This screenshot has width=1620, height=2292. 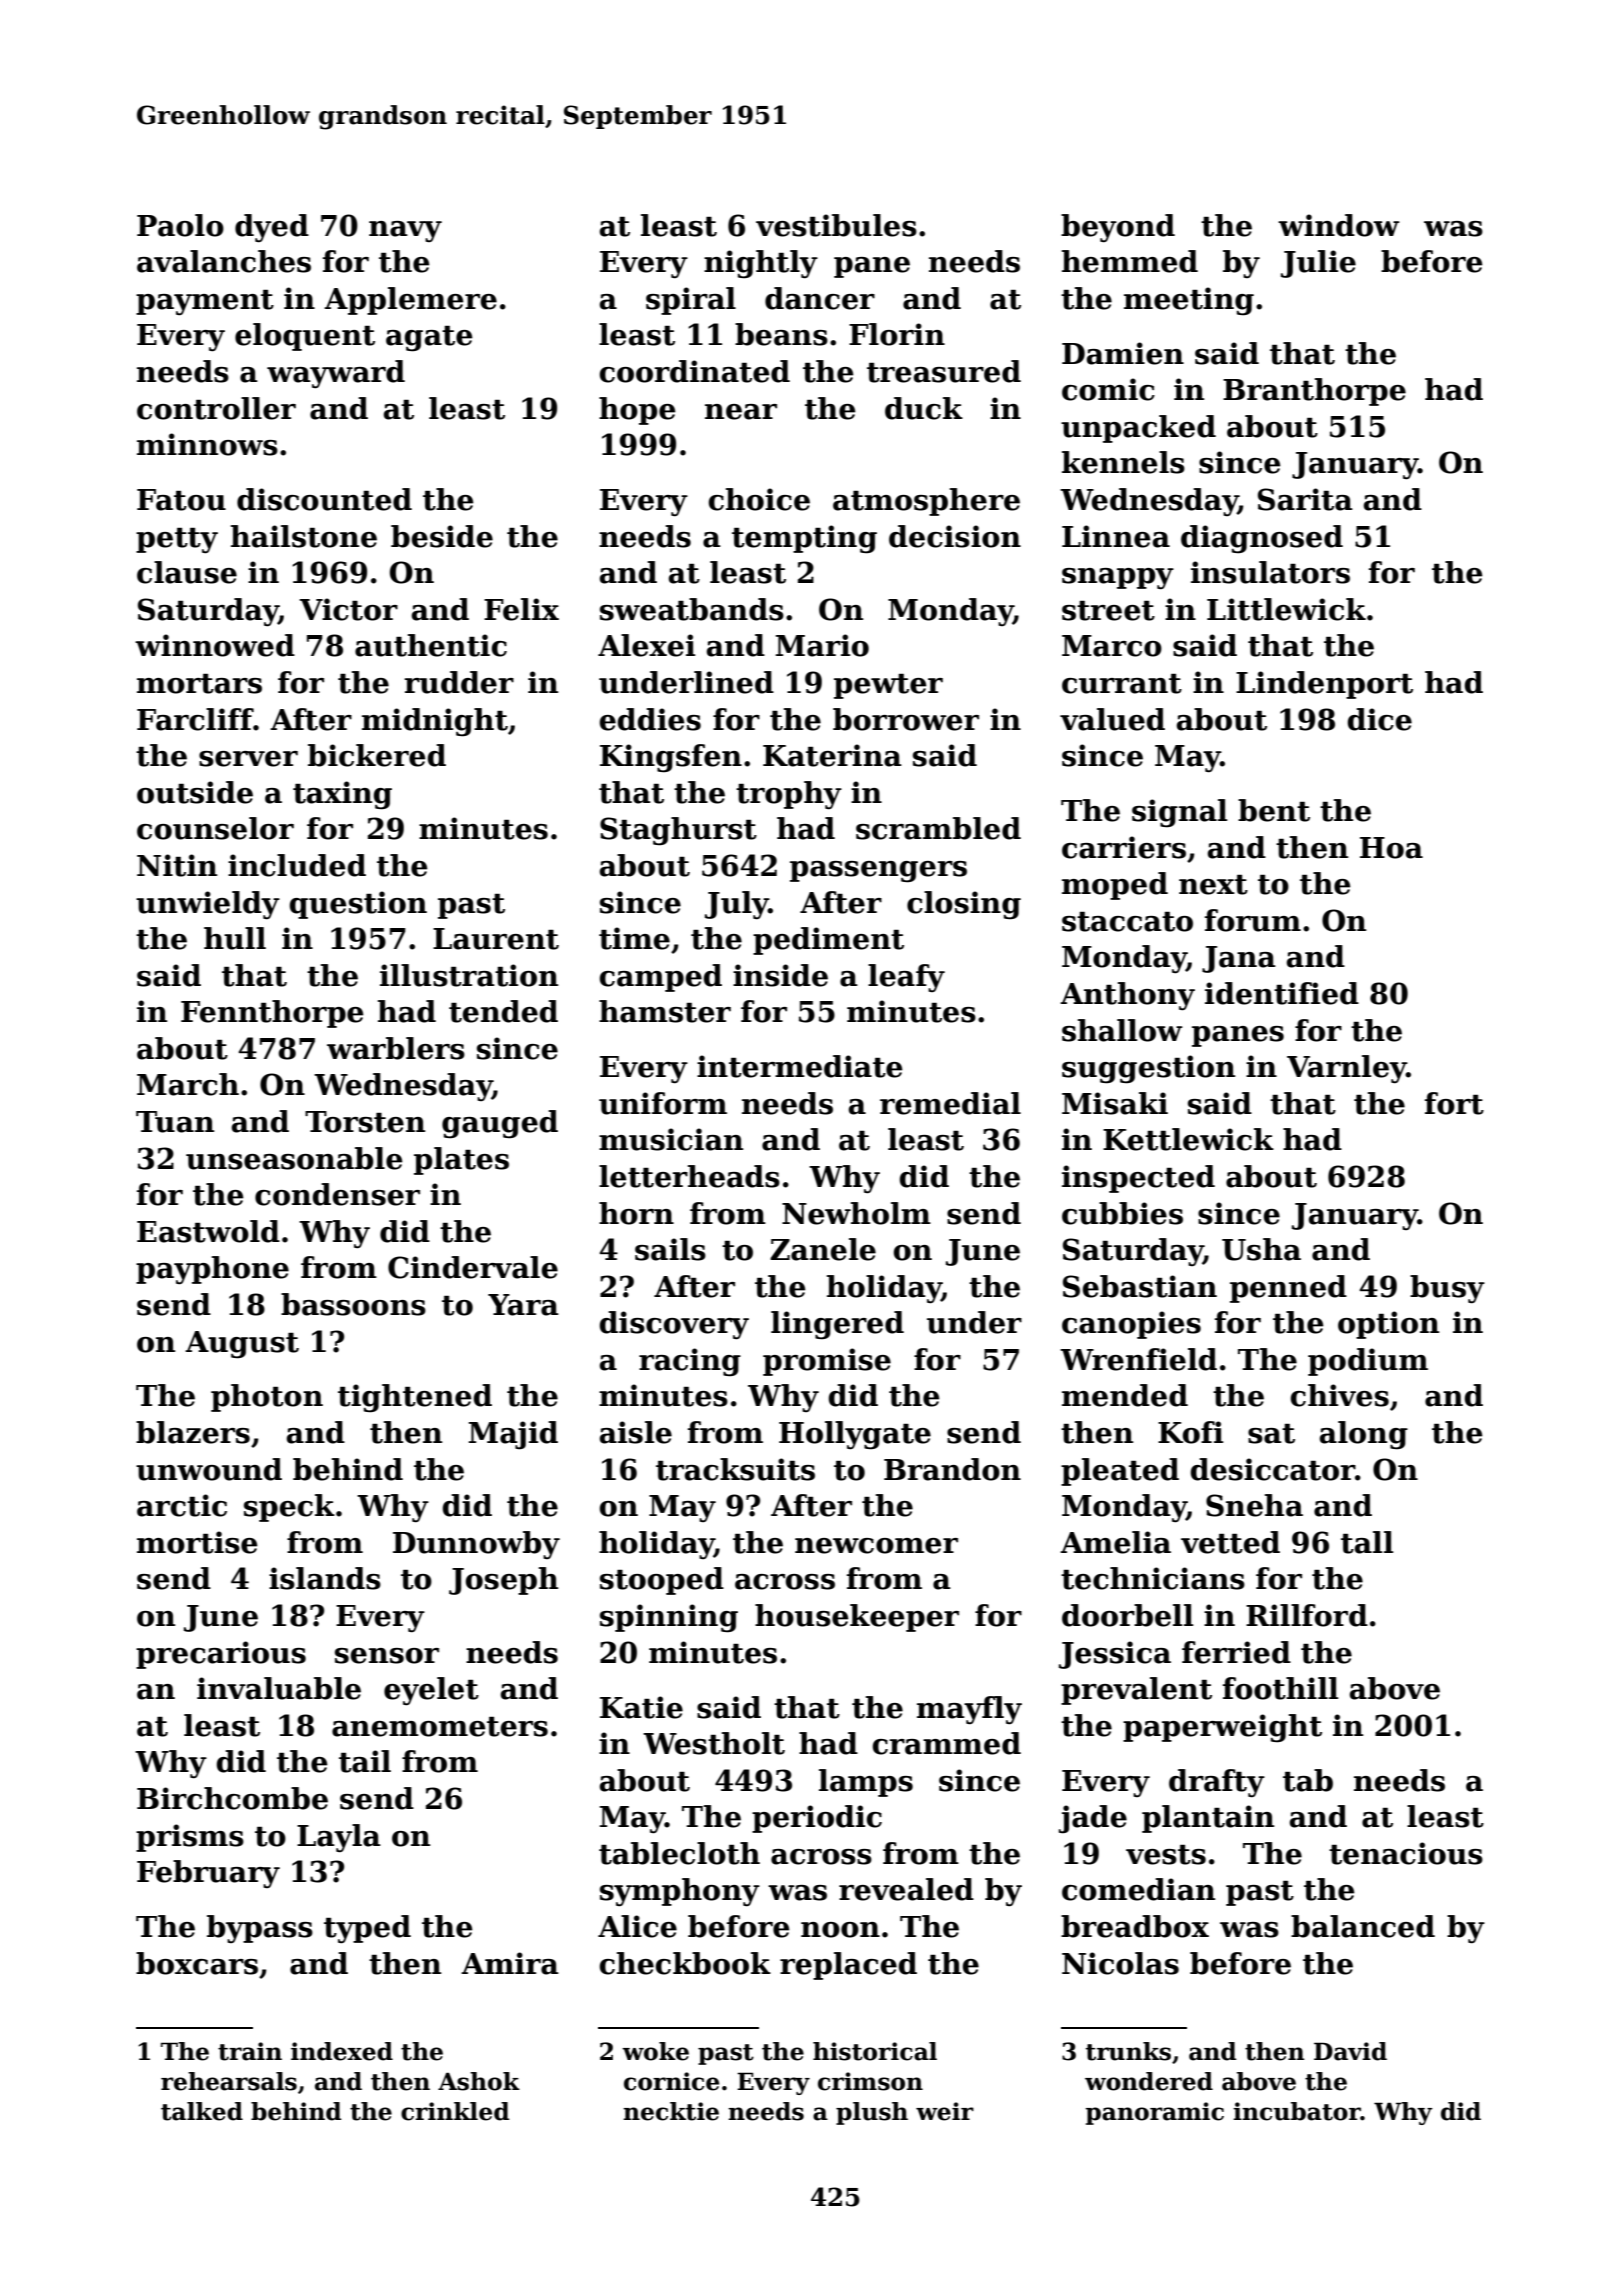 What do you see at coordinates (1406, 1853) in the screenshot?
I see `tenacious` at bounding box center [1406, 1853].
